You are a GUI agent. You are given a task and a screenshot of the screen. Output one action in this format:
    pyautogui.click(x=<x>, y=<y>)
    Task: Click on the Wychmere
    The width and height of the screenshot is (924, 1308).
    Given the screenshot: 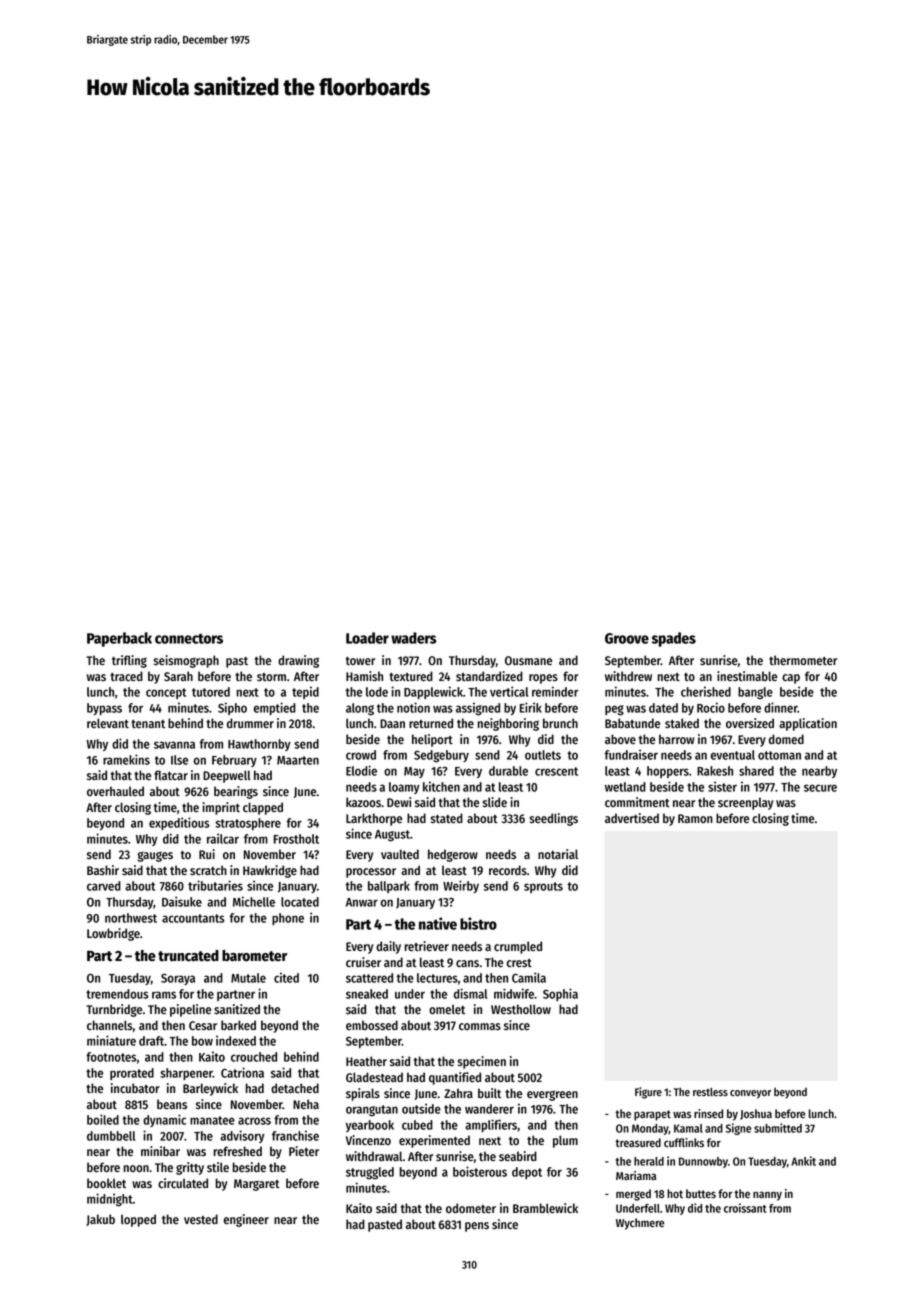 What is the action you would take?
    pyautogui.click(x=640, y=1224)
